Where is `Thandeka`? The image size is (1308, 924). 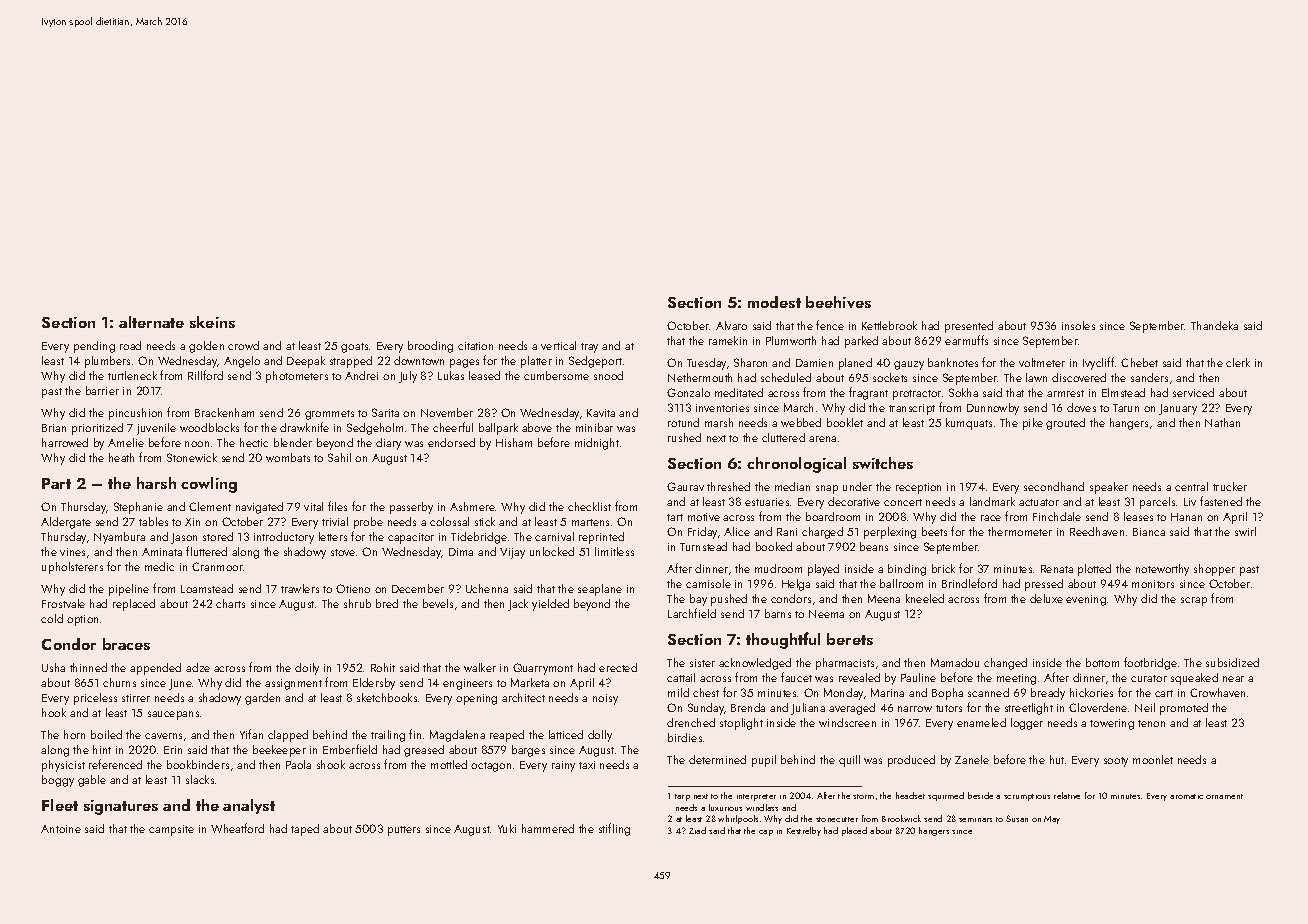 Thandeka is located at coordinates (1214, 325).
